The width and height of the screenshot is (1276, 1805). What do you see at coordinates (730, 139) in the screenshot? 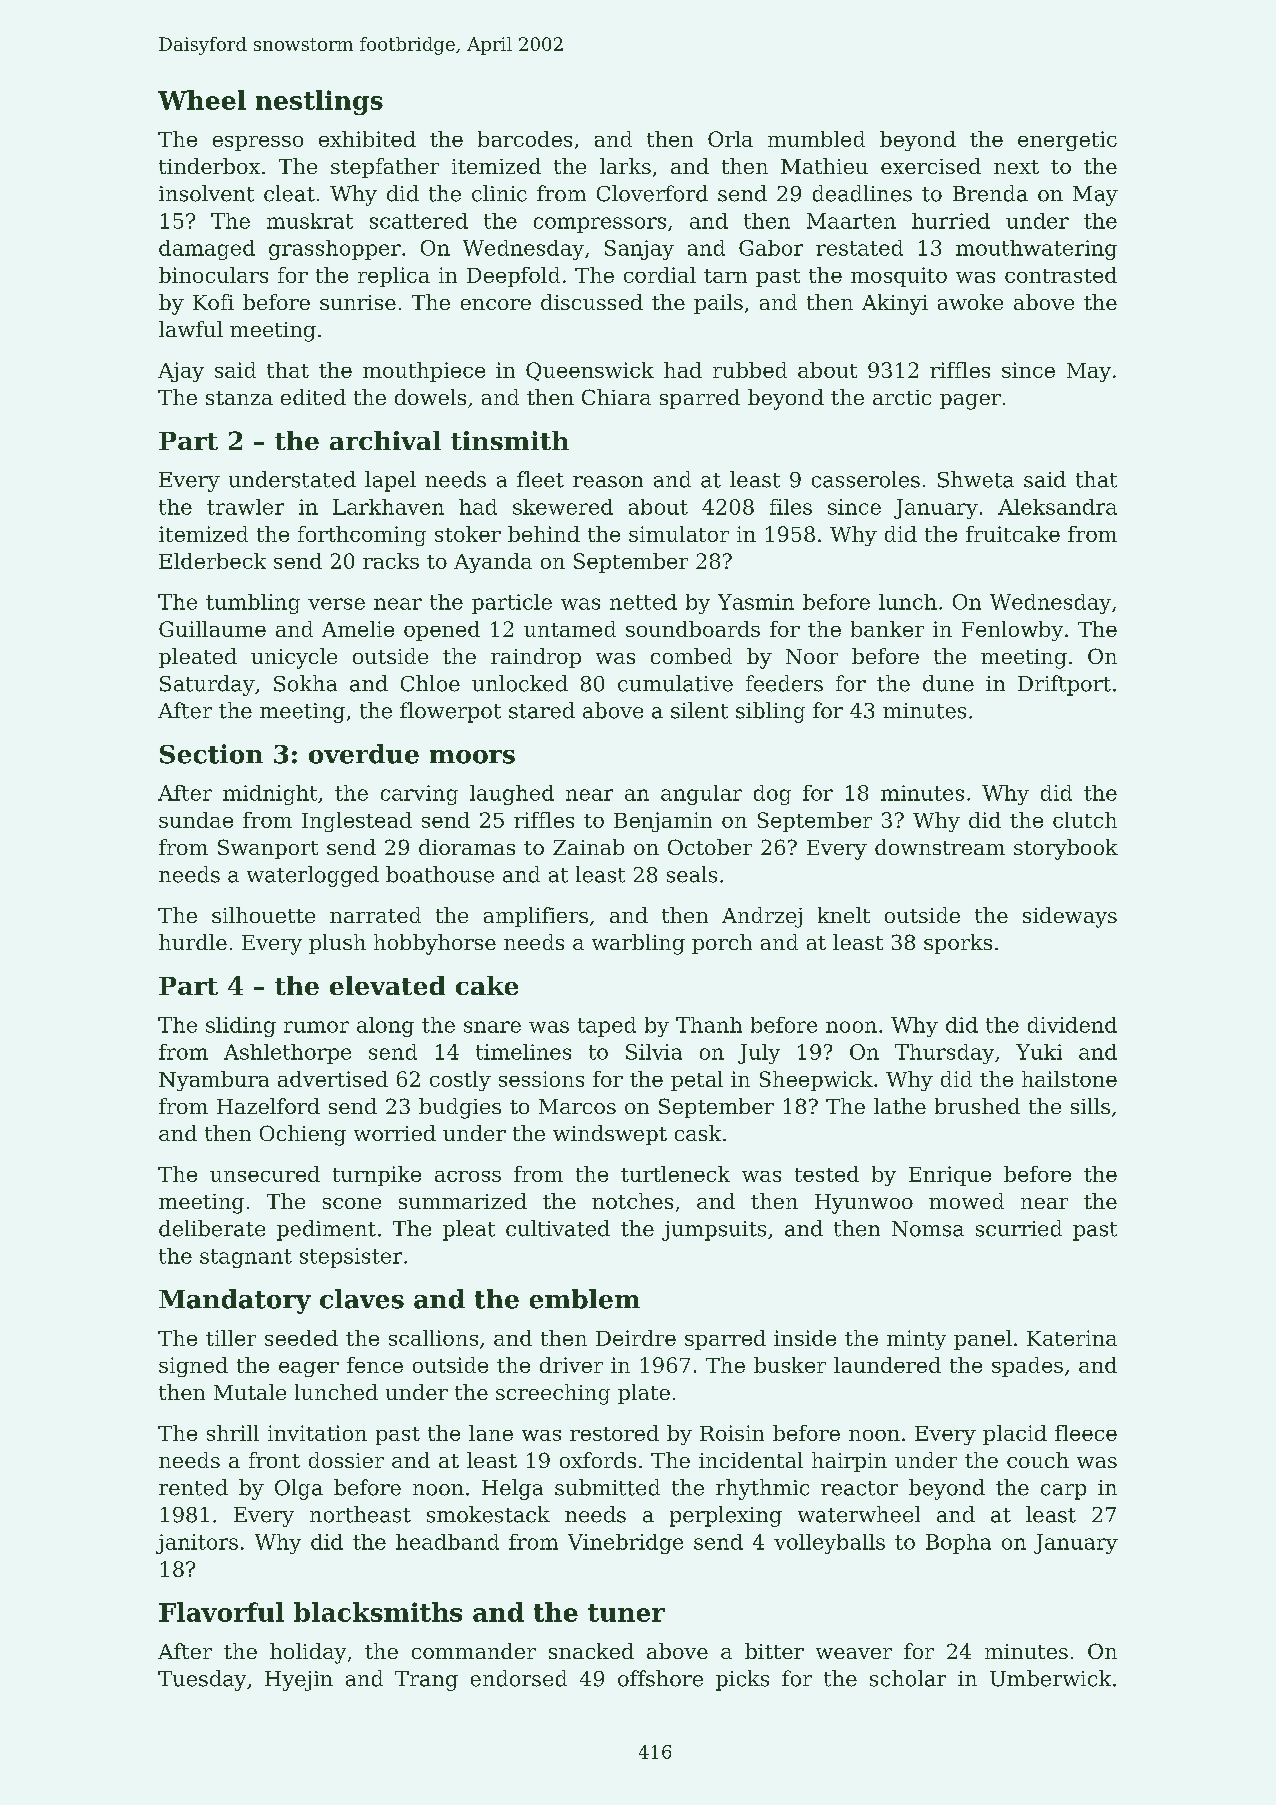
I see `Orla` at bounding box center [730, 139].
